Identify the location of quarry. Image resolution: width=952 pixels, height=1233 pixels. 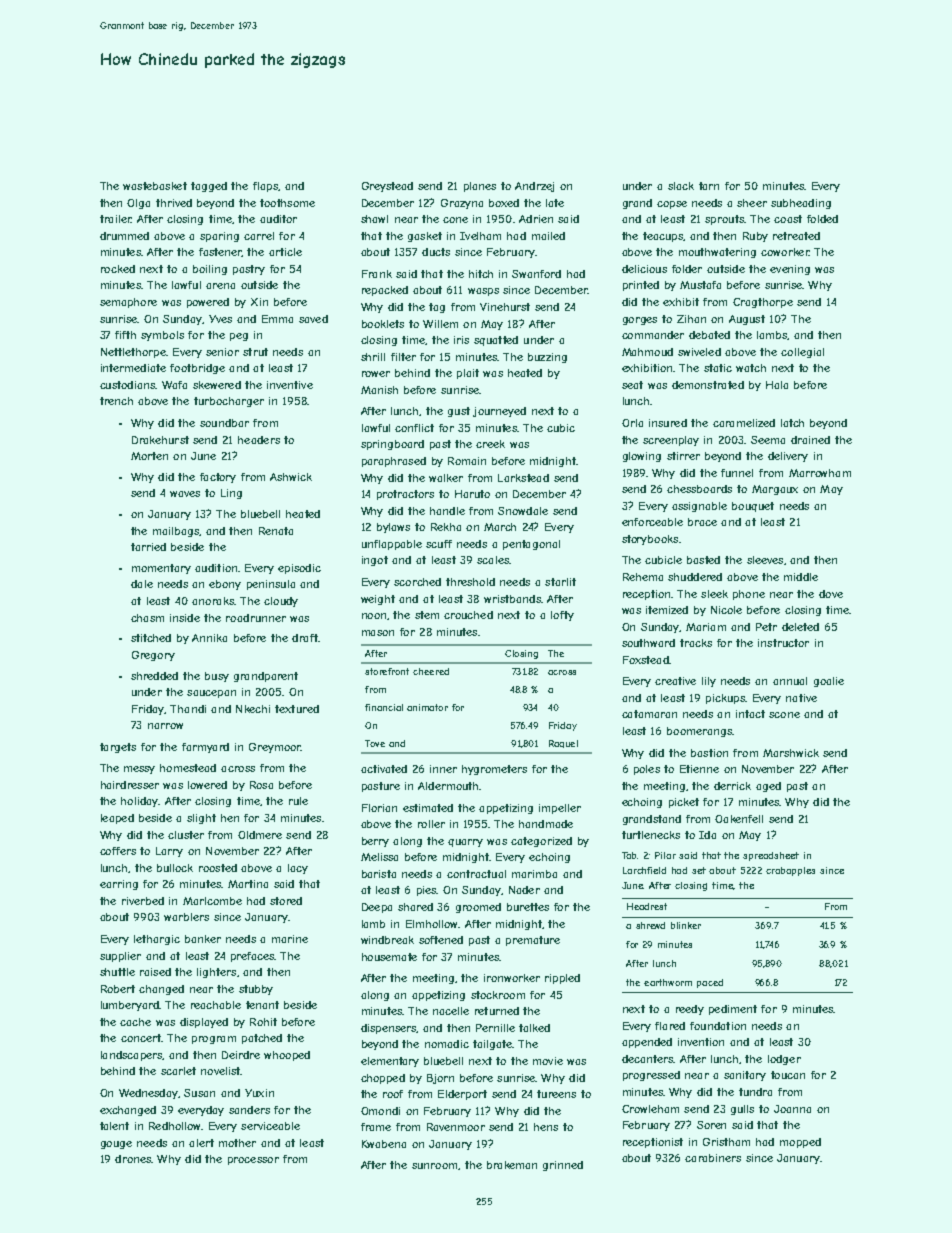
(465, 843).
